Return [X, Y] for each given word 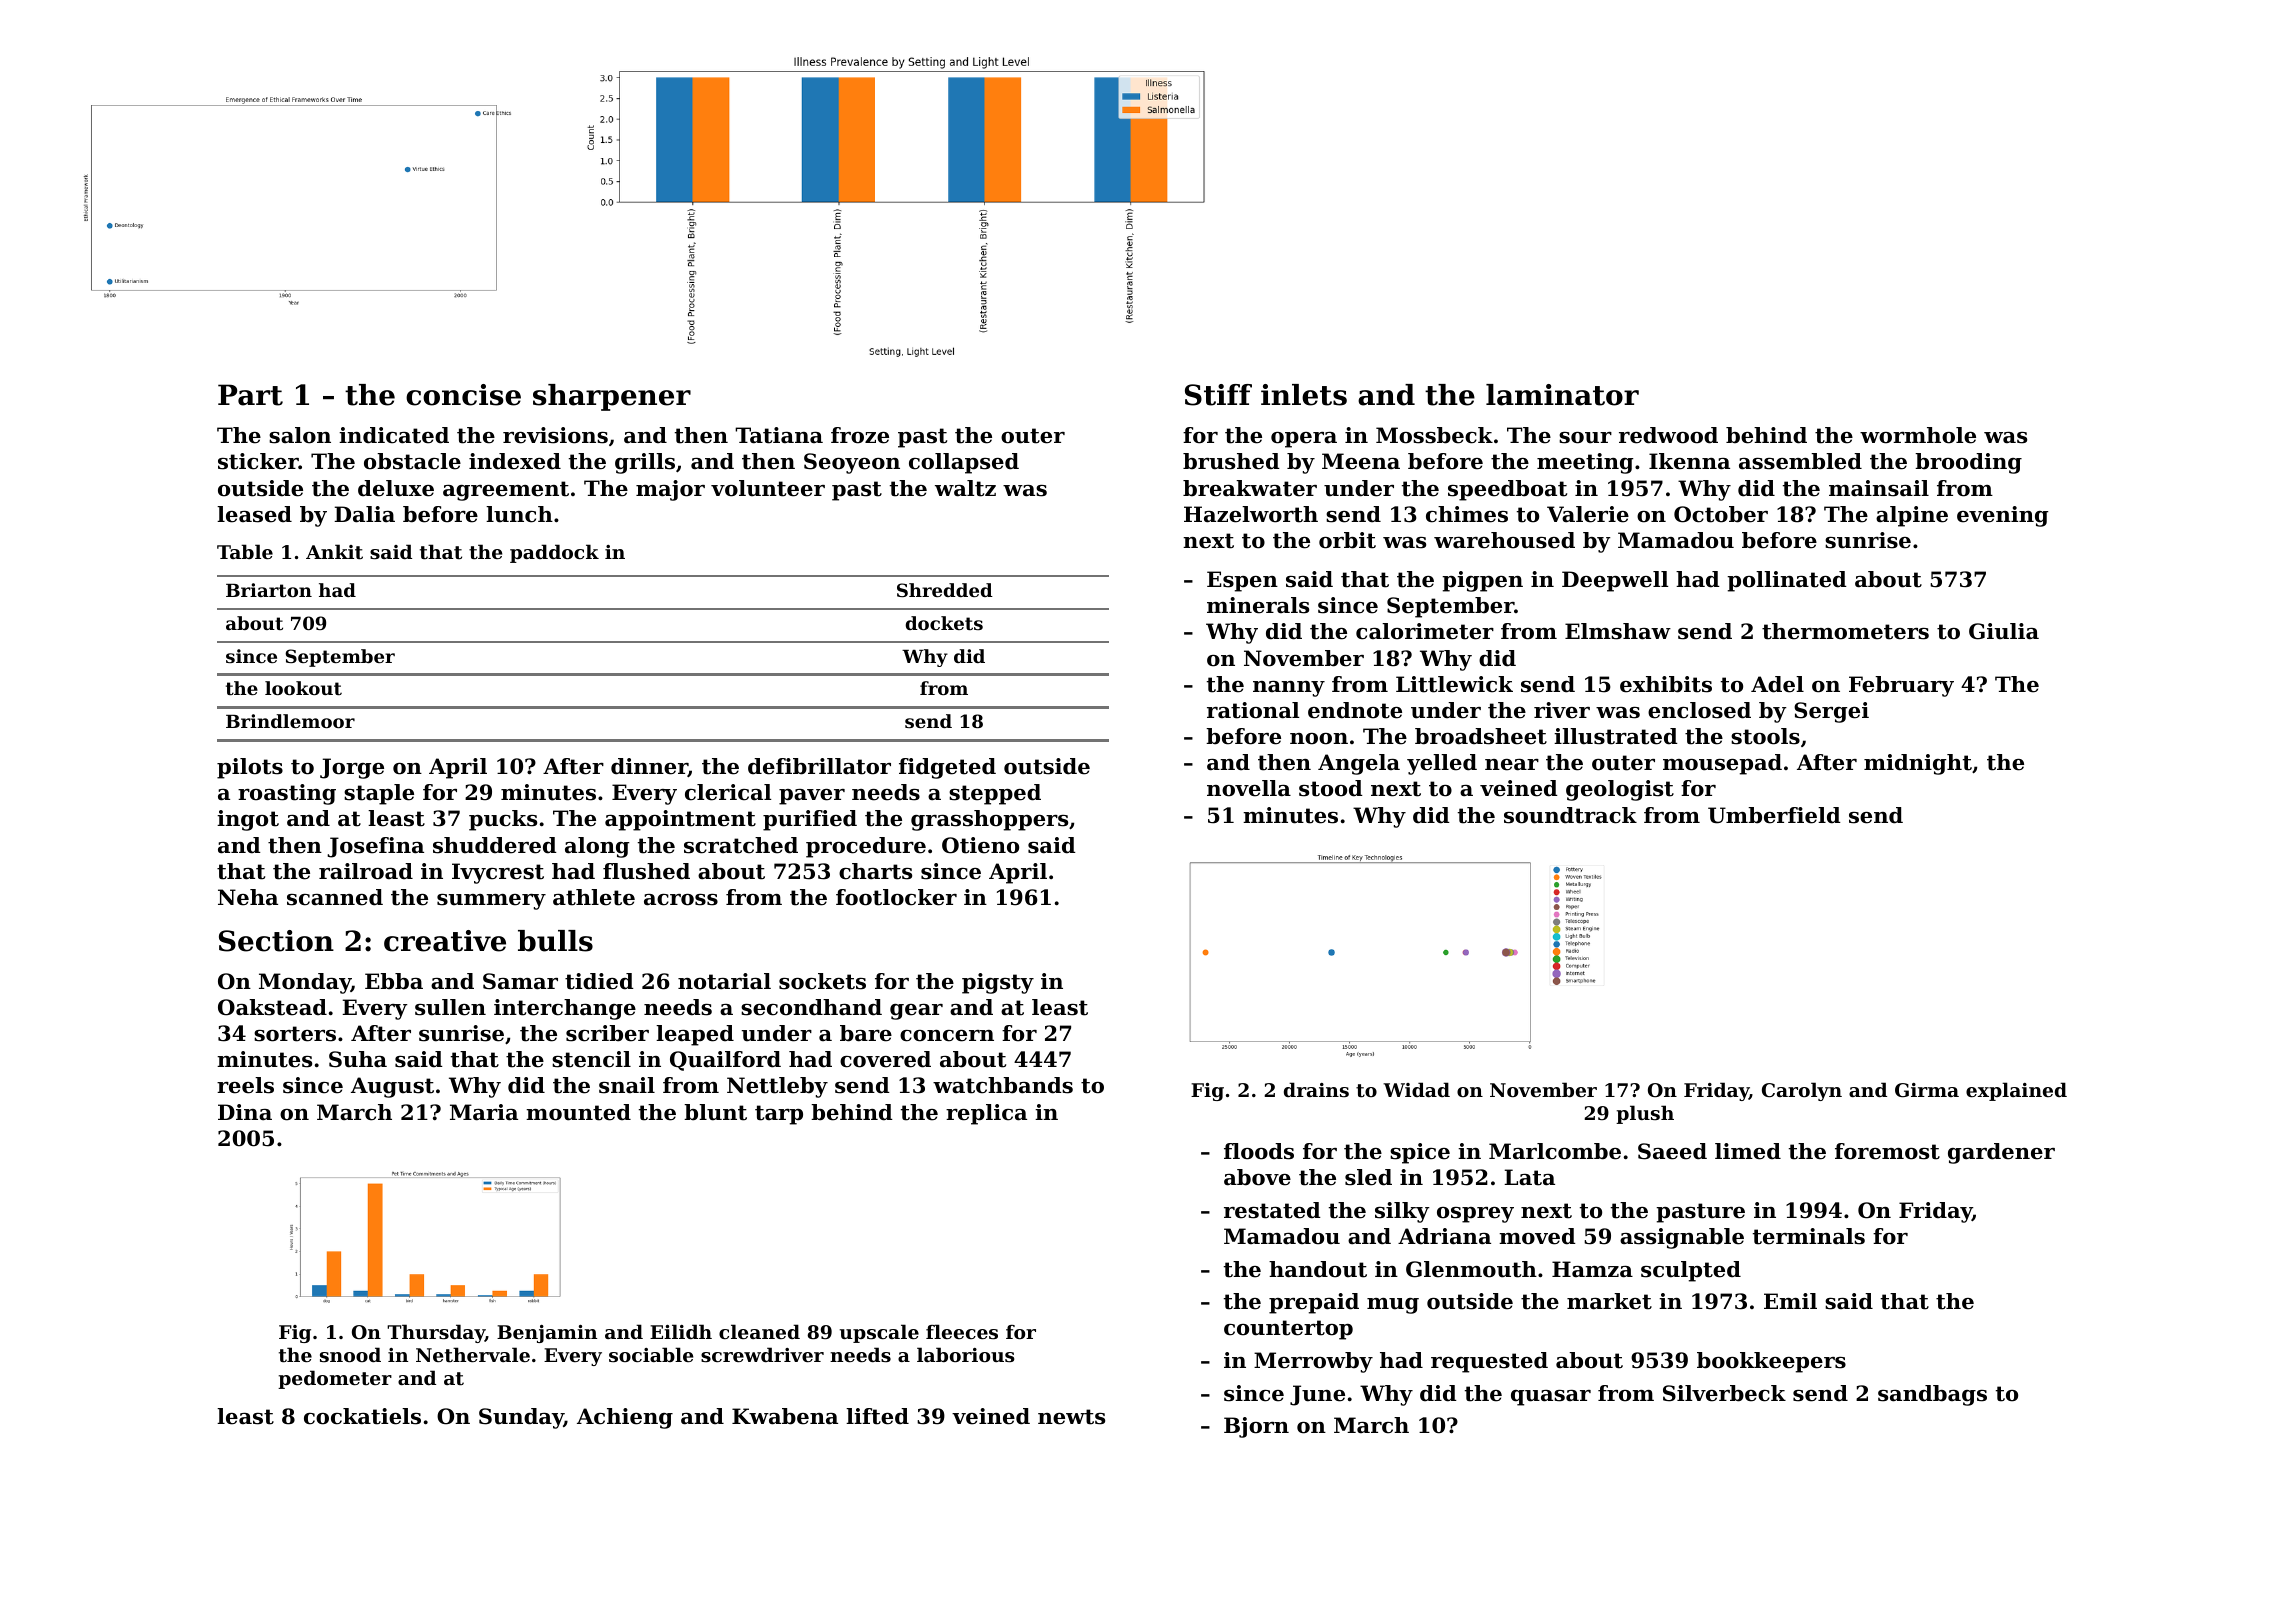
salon [300, 435]
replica [986, 1114]
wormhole [1918, 435]
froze [860, 435]
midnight [1918, 764]
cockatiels [362, 1416]
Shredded [945, 590]
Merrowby [1313, 1362]
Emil [1790, 1301]
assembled [1800, 461]
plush [1645, 1114]
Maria [484, 1112]
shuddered [495, 845]
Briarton [269, 590]
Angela [1359, 764]
